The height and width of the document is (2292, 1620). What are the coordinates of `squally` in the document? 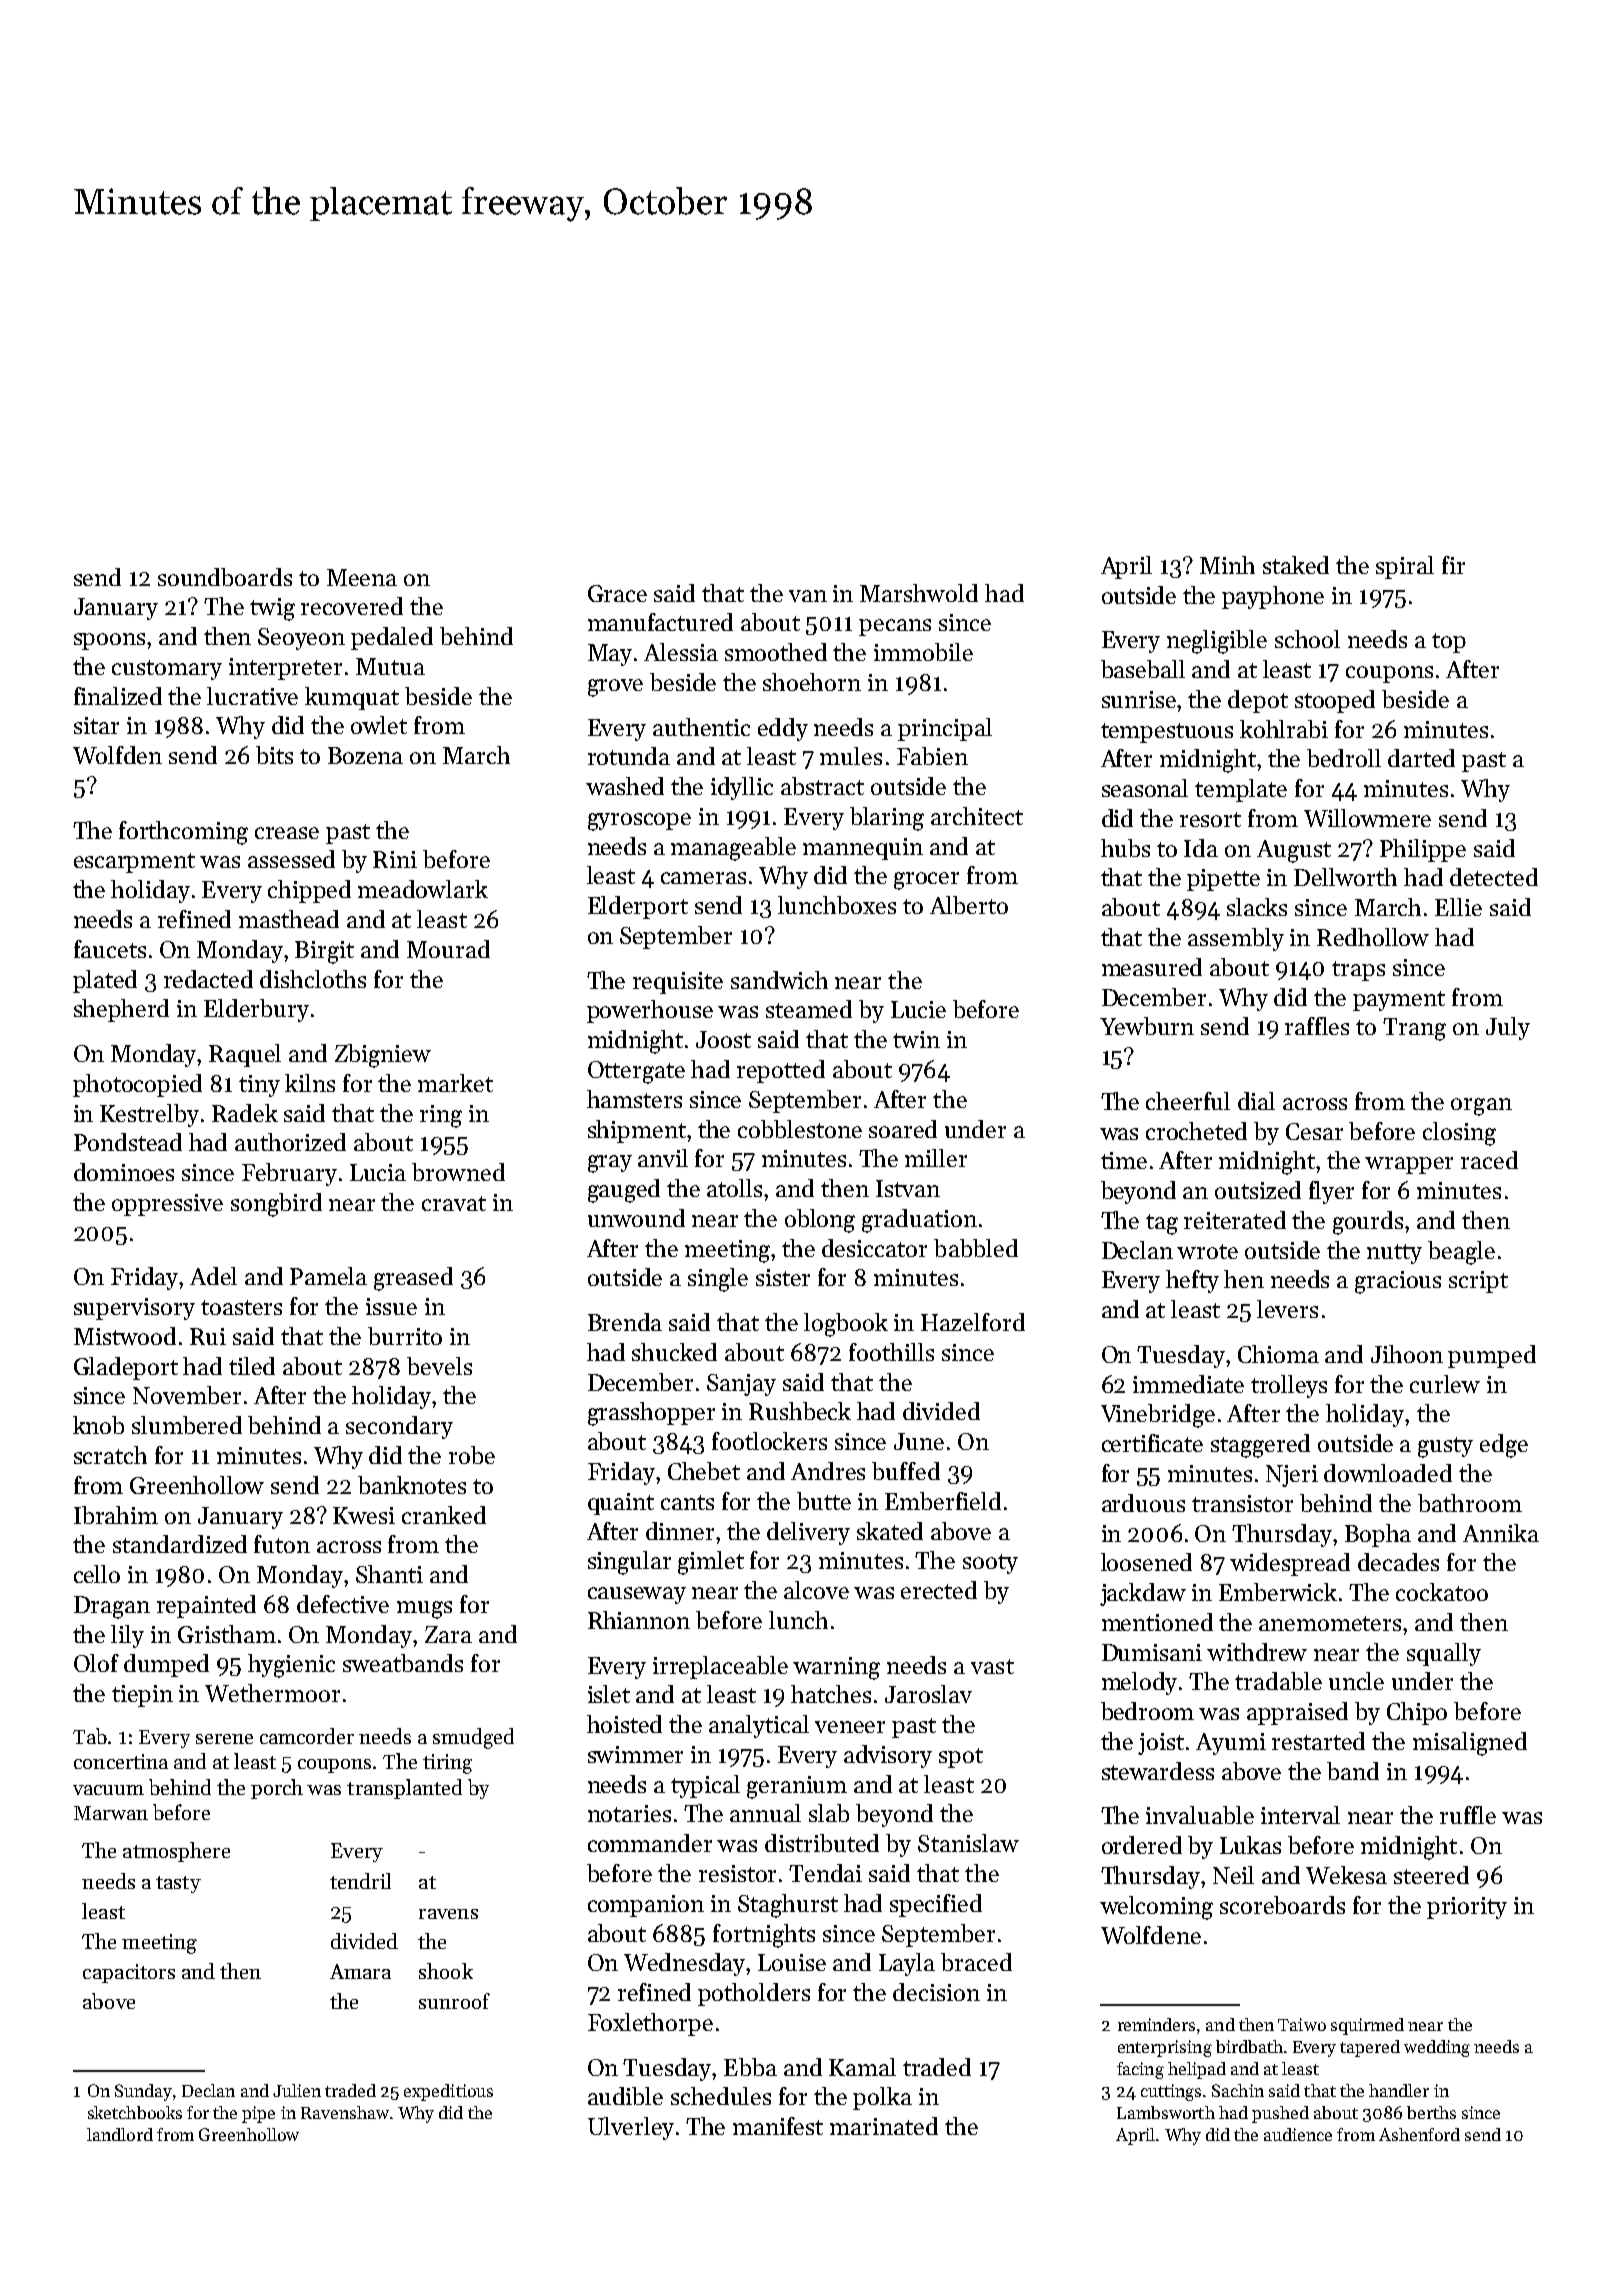 It's located at (1444, 1654).
